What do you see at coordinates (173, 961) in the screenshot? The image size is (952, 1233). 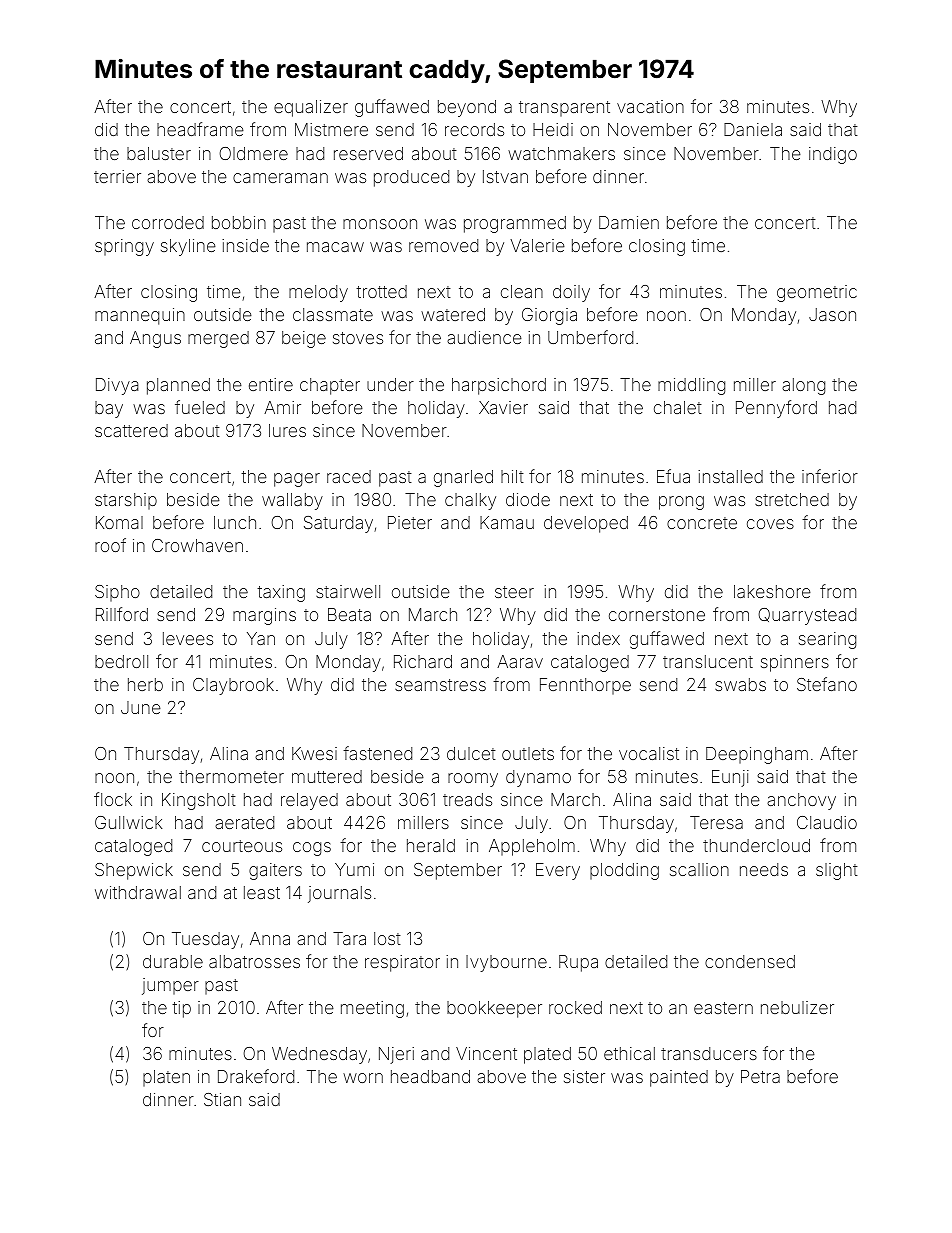 I see `durable` at bounding box center [173, 961].
